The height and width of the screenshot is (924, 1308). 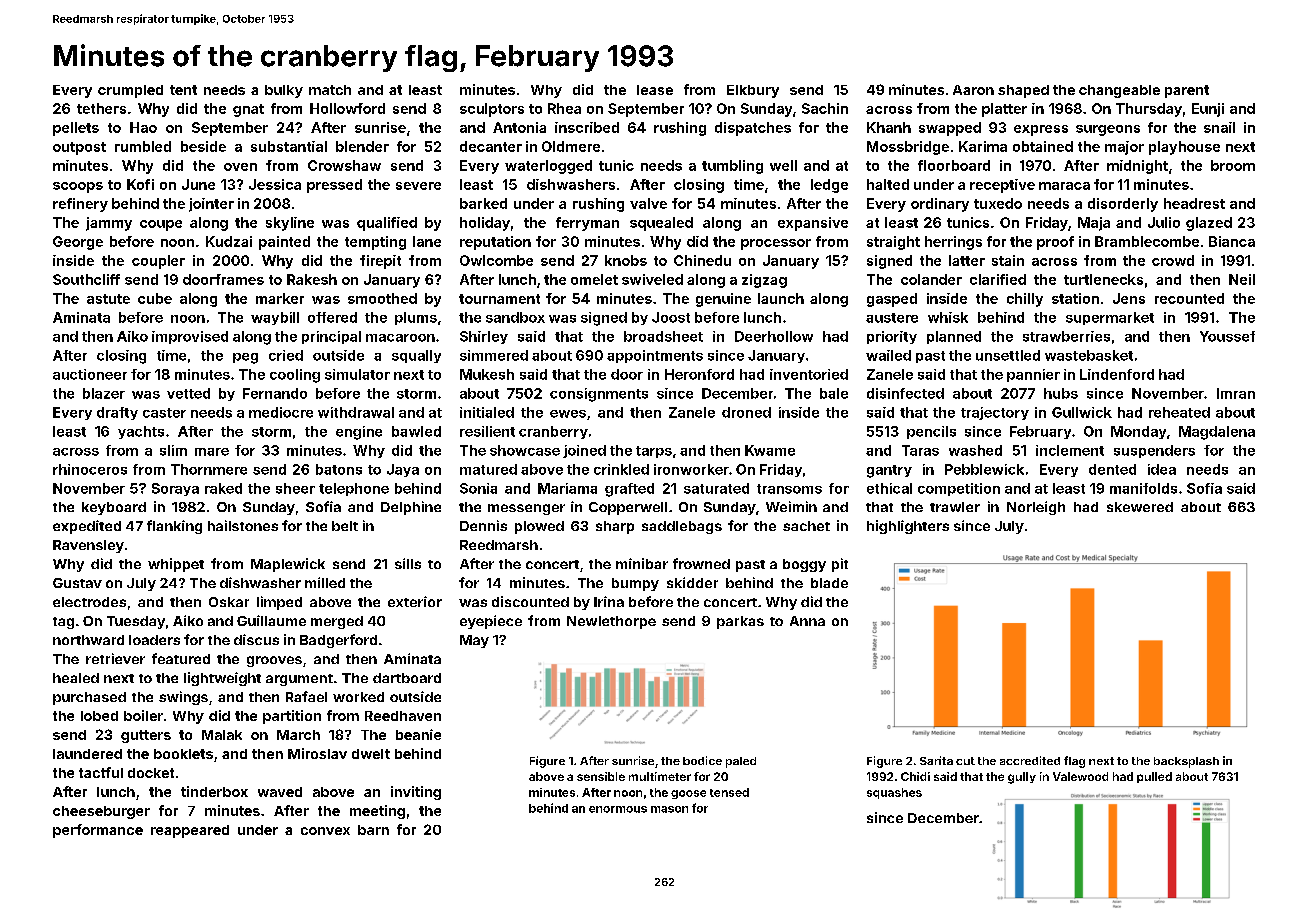 What do you see at coordinates (86, 279) in the screenshot?
I see `Southcliff` at bounding box center [86, 279].
